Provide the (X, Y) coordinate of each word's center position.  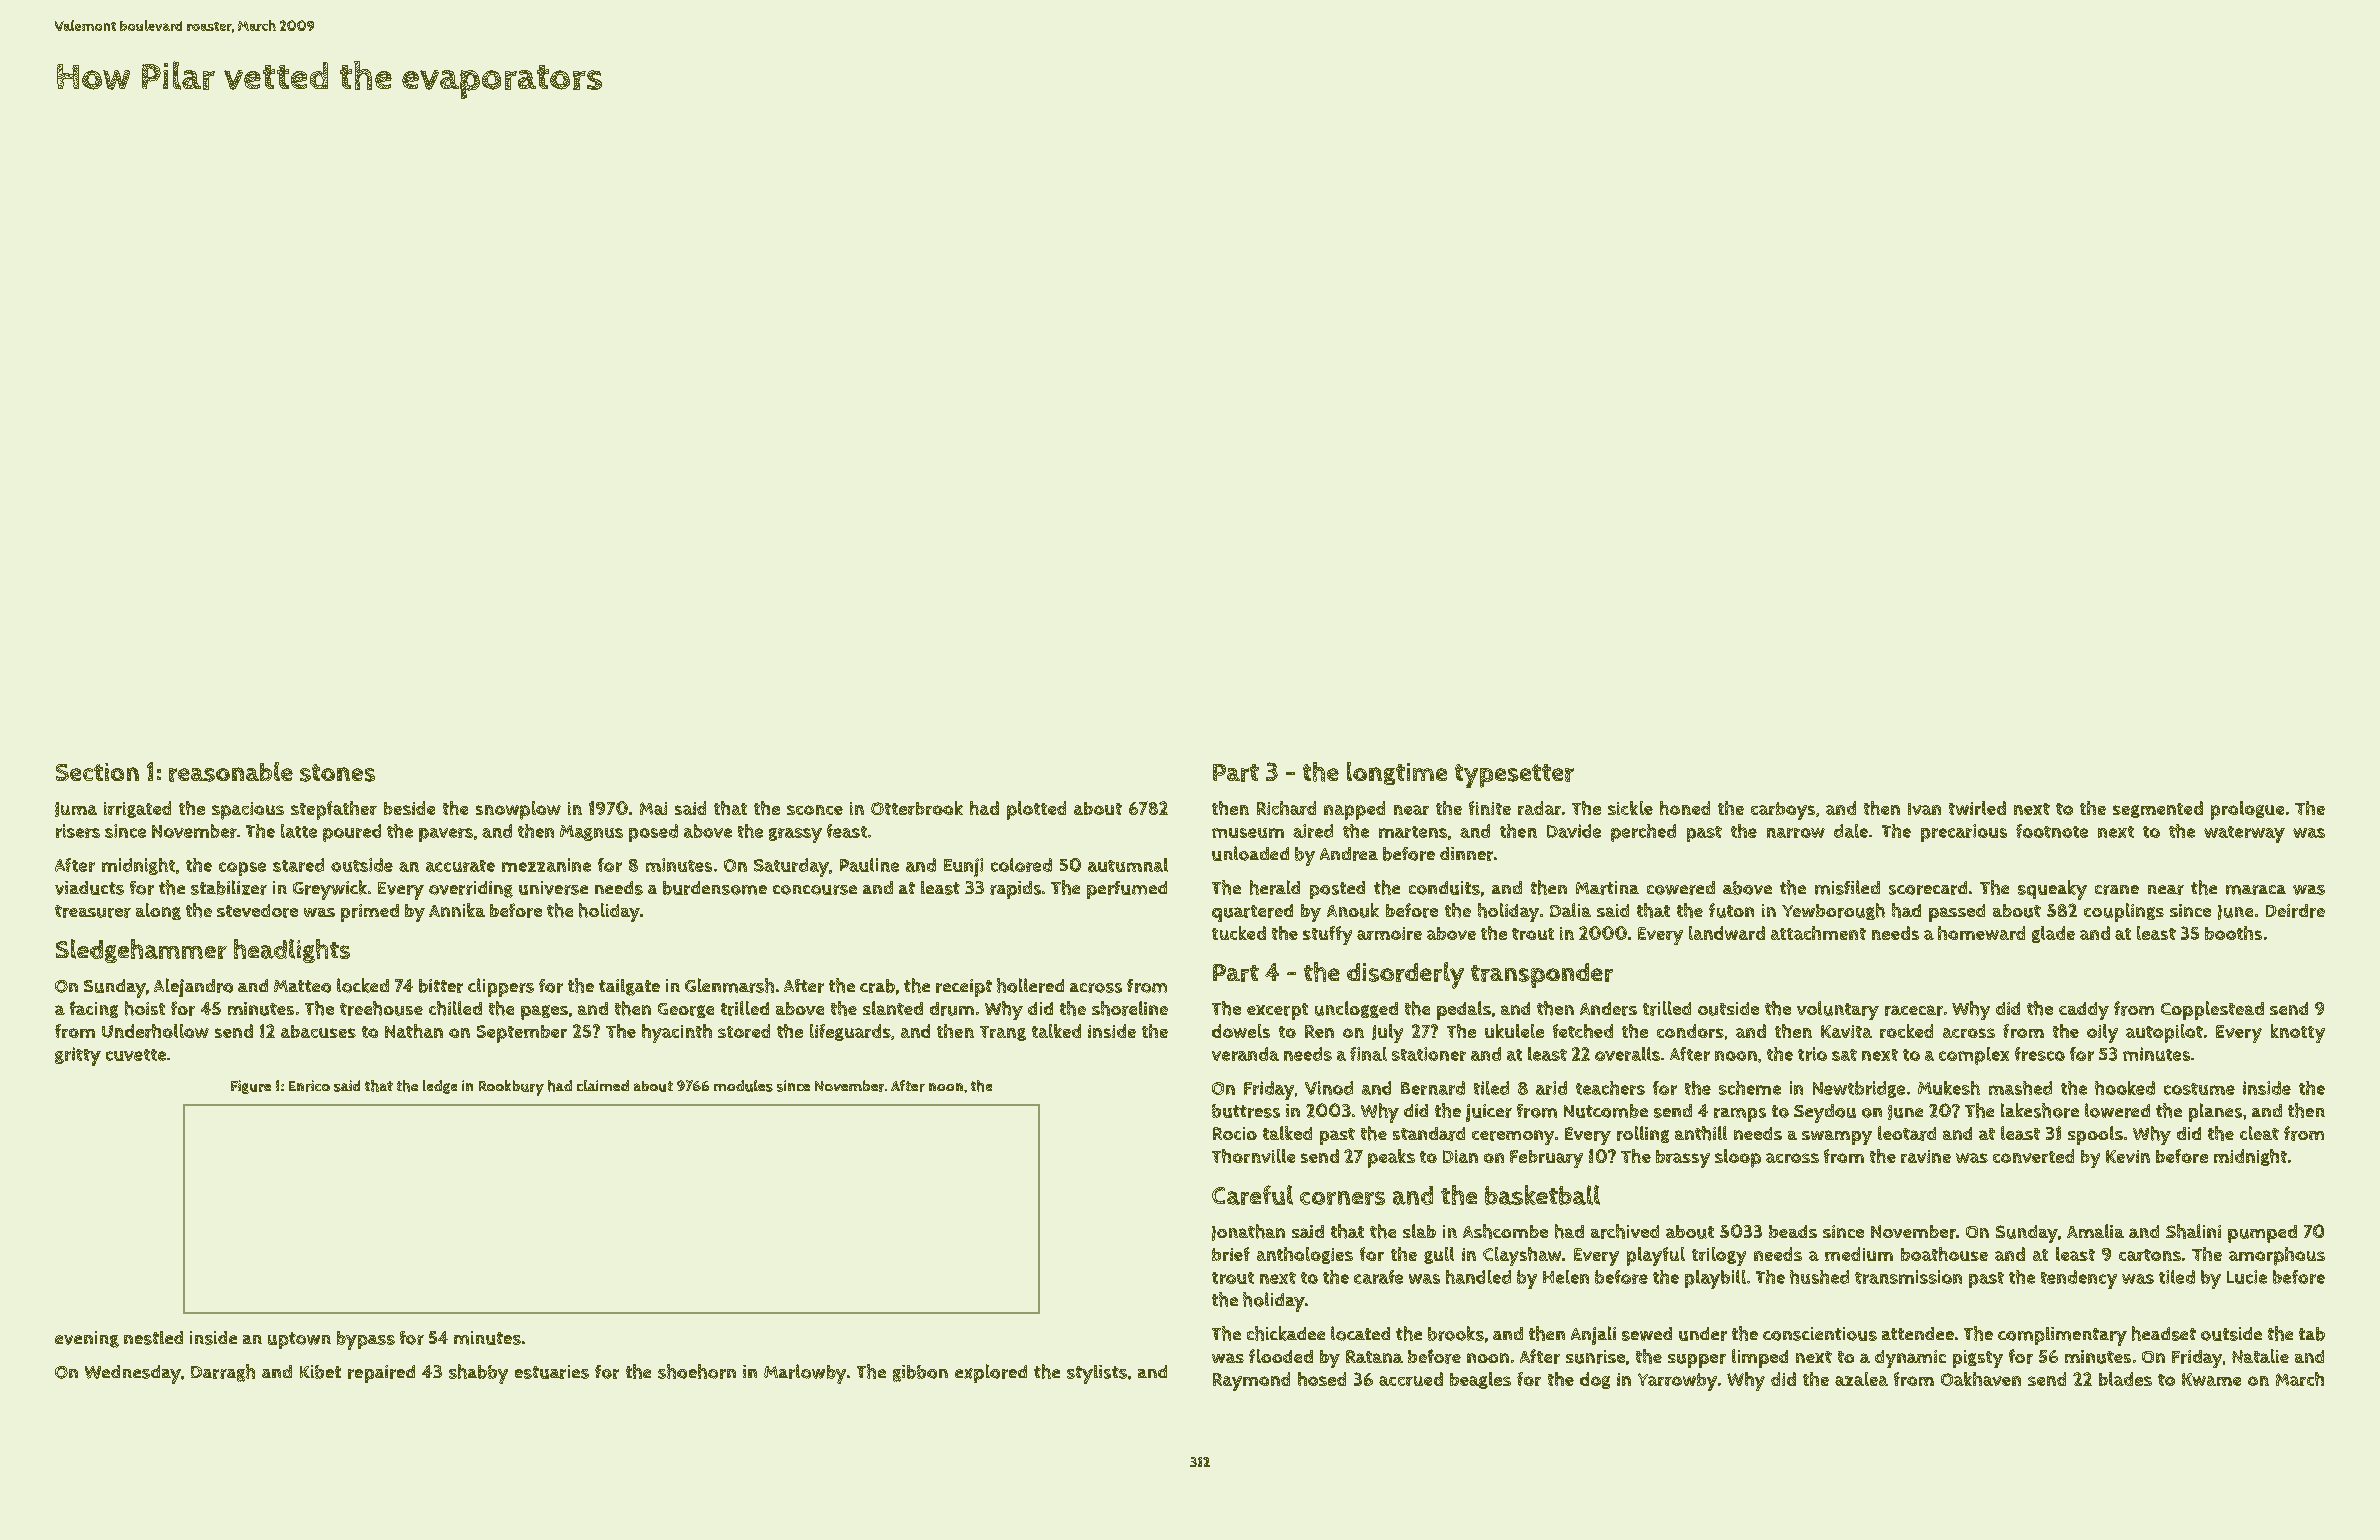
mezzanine (546, 865)
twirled (1977, 808)
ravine (1926, 1156)
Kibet (320, 1372)
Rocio (1235, 1133)
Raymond (1251, 1381)
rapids (1015, 890)
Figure (251, 1087)
